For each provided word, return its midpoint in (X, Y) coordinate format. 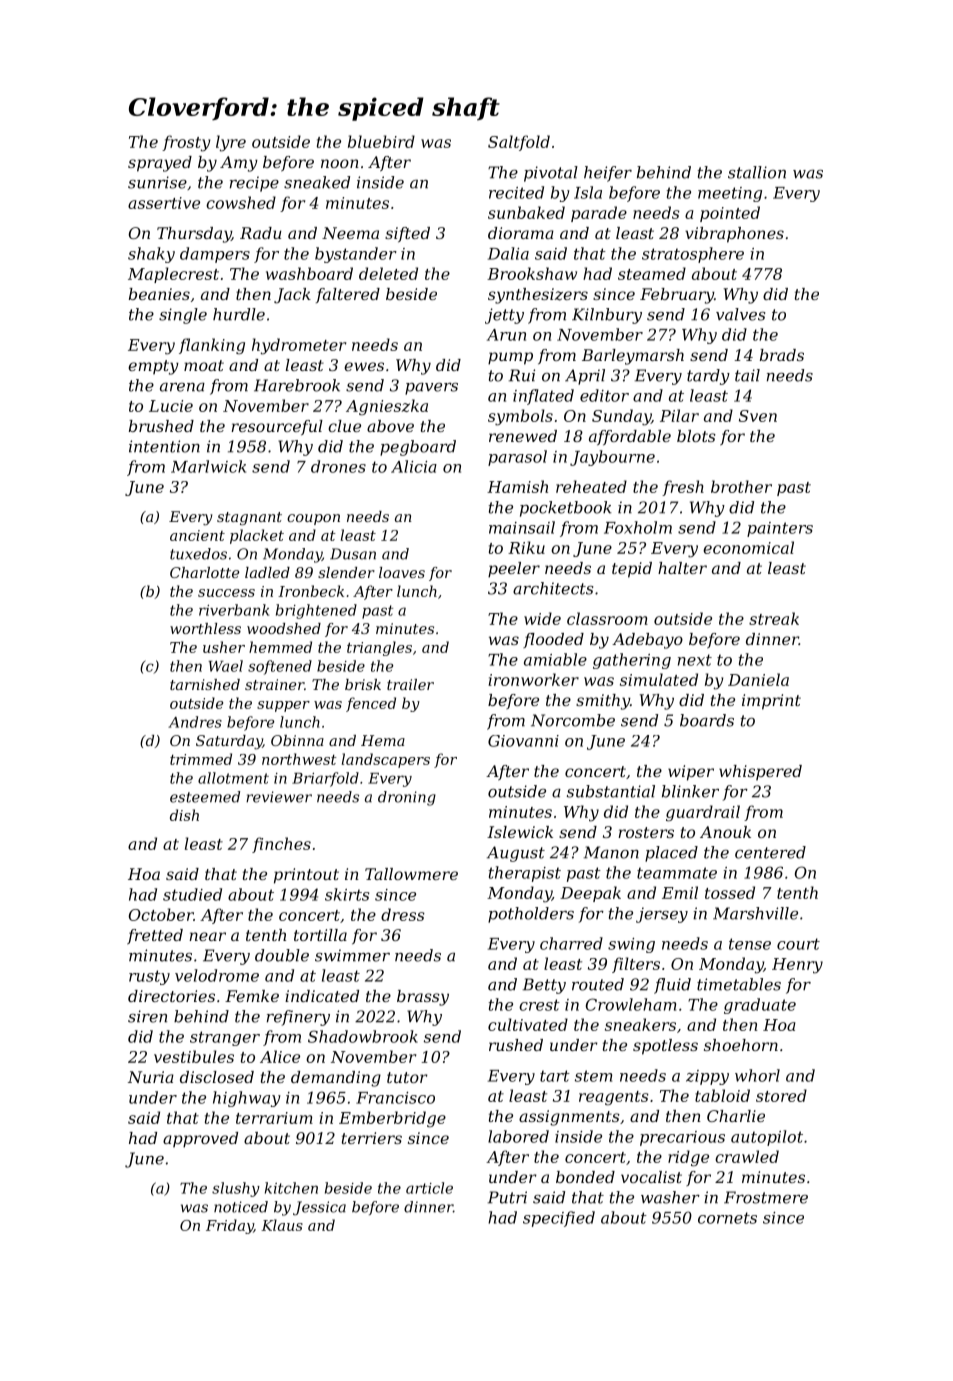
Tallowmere (411, 874)
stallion (757, 172)
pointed (730, 214)
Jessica (319, 1208)
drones (338, 466)
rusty (149, 977)
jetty (504, 316)
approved (200, 1140)
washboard (309, 273)
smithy (603, 702)
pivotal (551, 174)
